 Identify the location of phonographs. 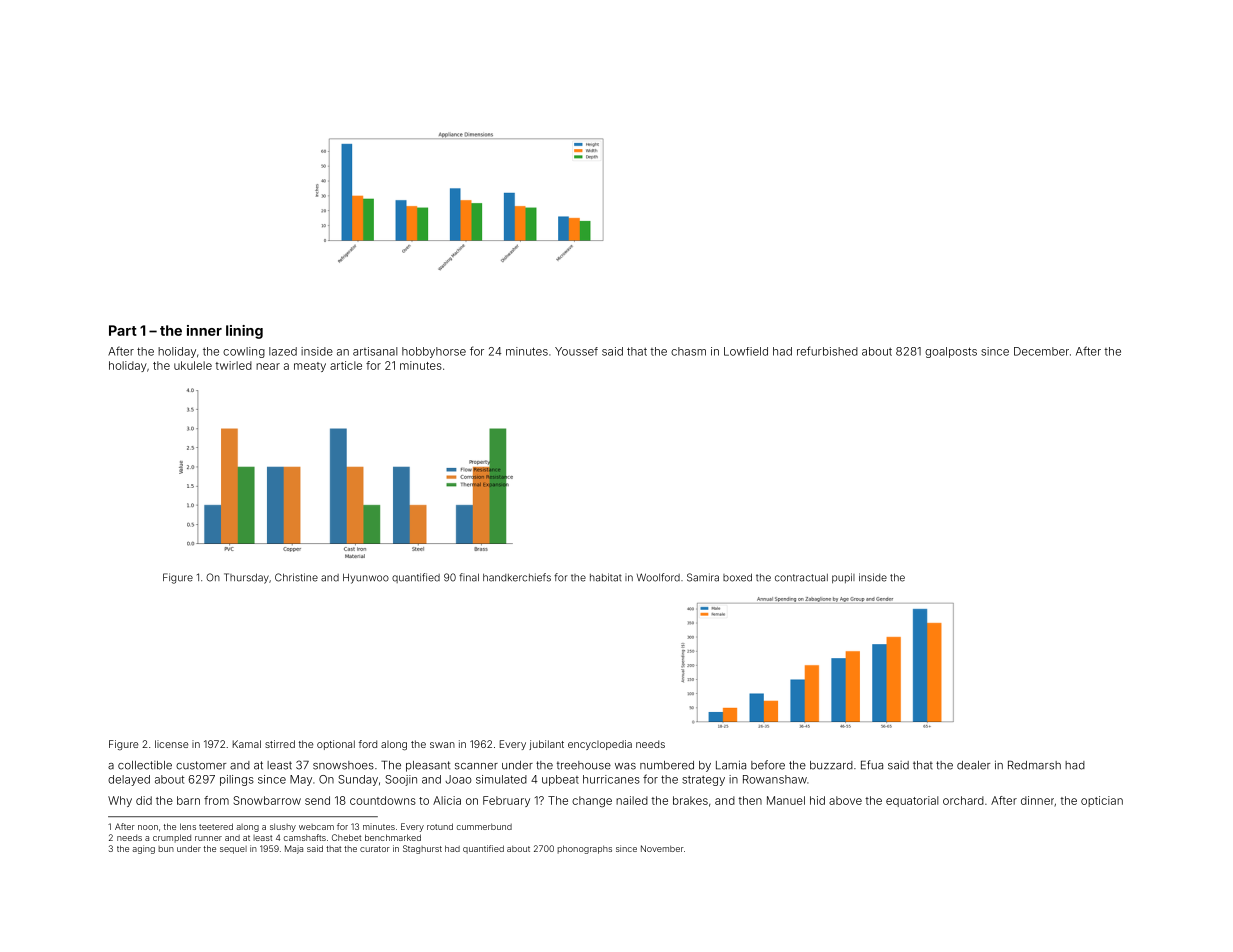
(584, 849).
